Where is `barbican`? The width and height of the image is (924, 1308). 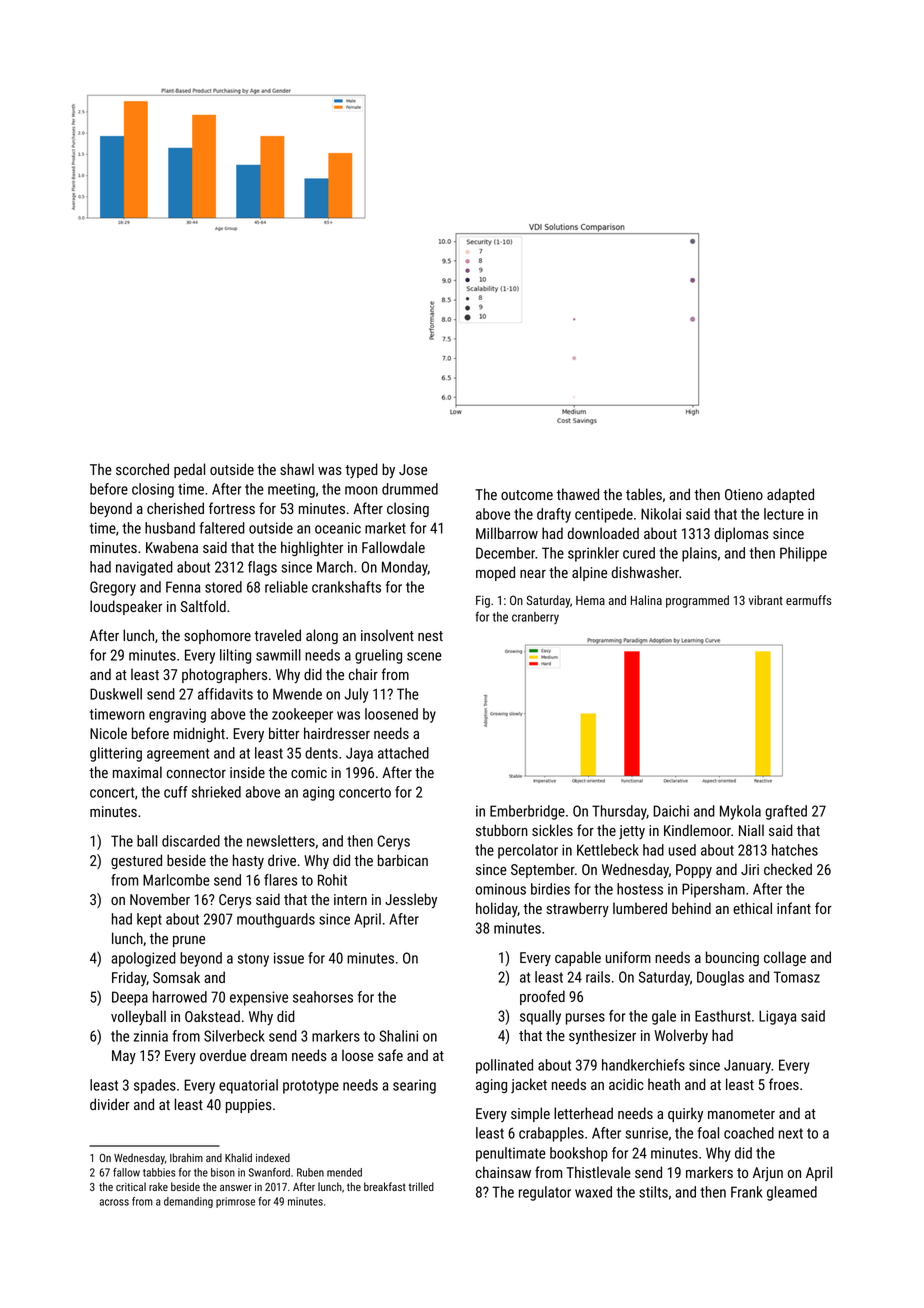
barbican is located at coordinates (403, 860).
